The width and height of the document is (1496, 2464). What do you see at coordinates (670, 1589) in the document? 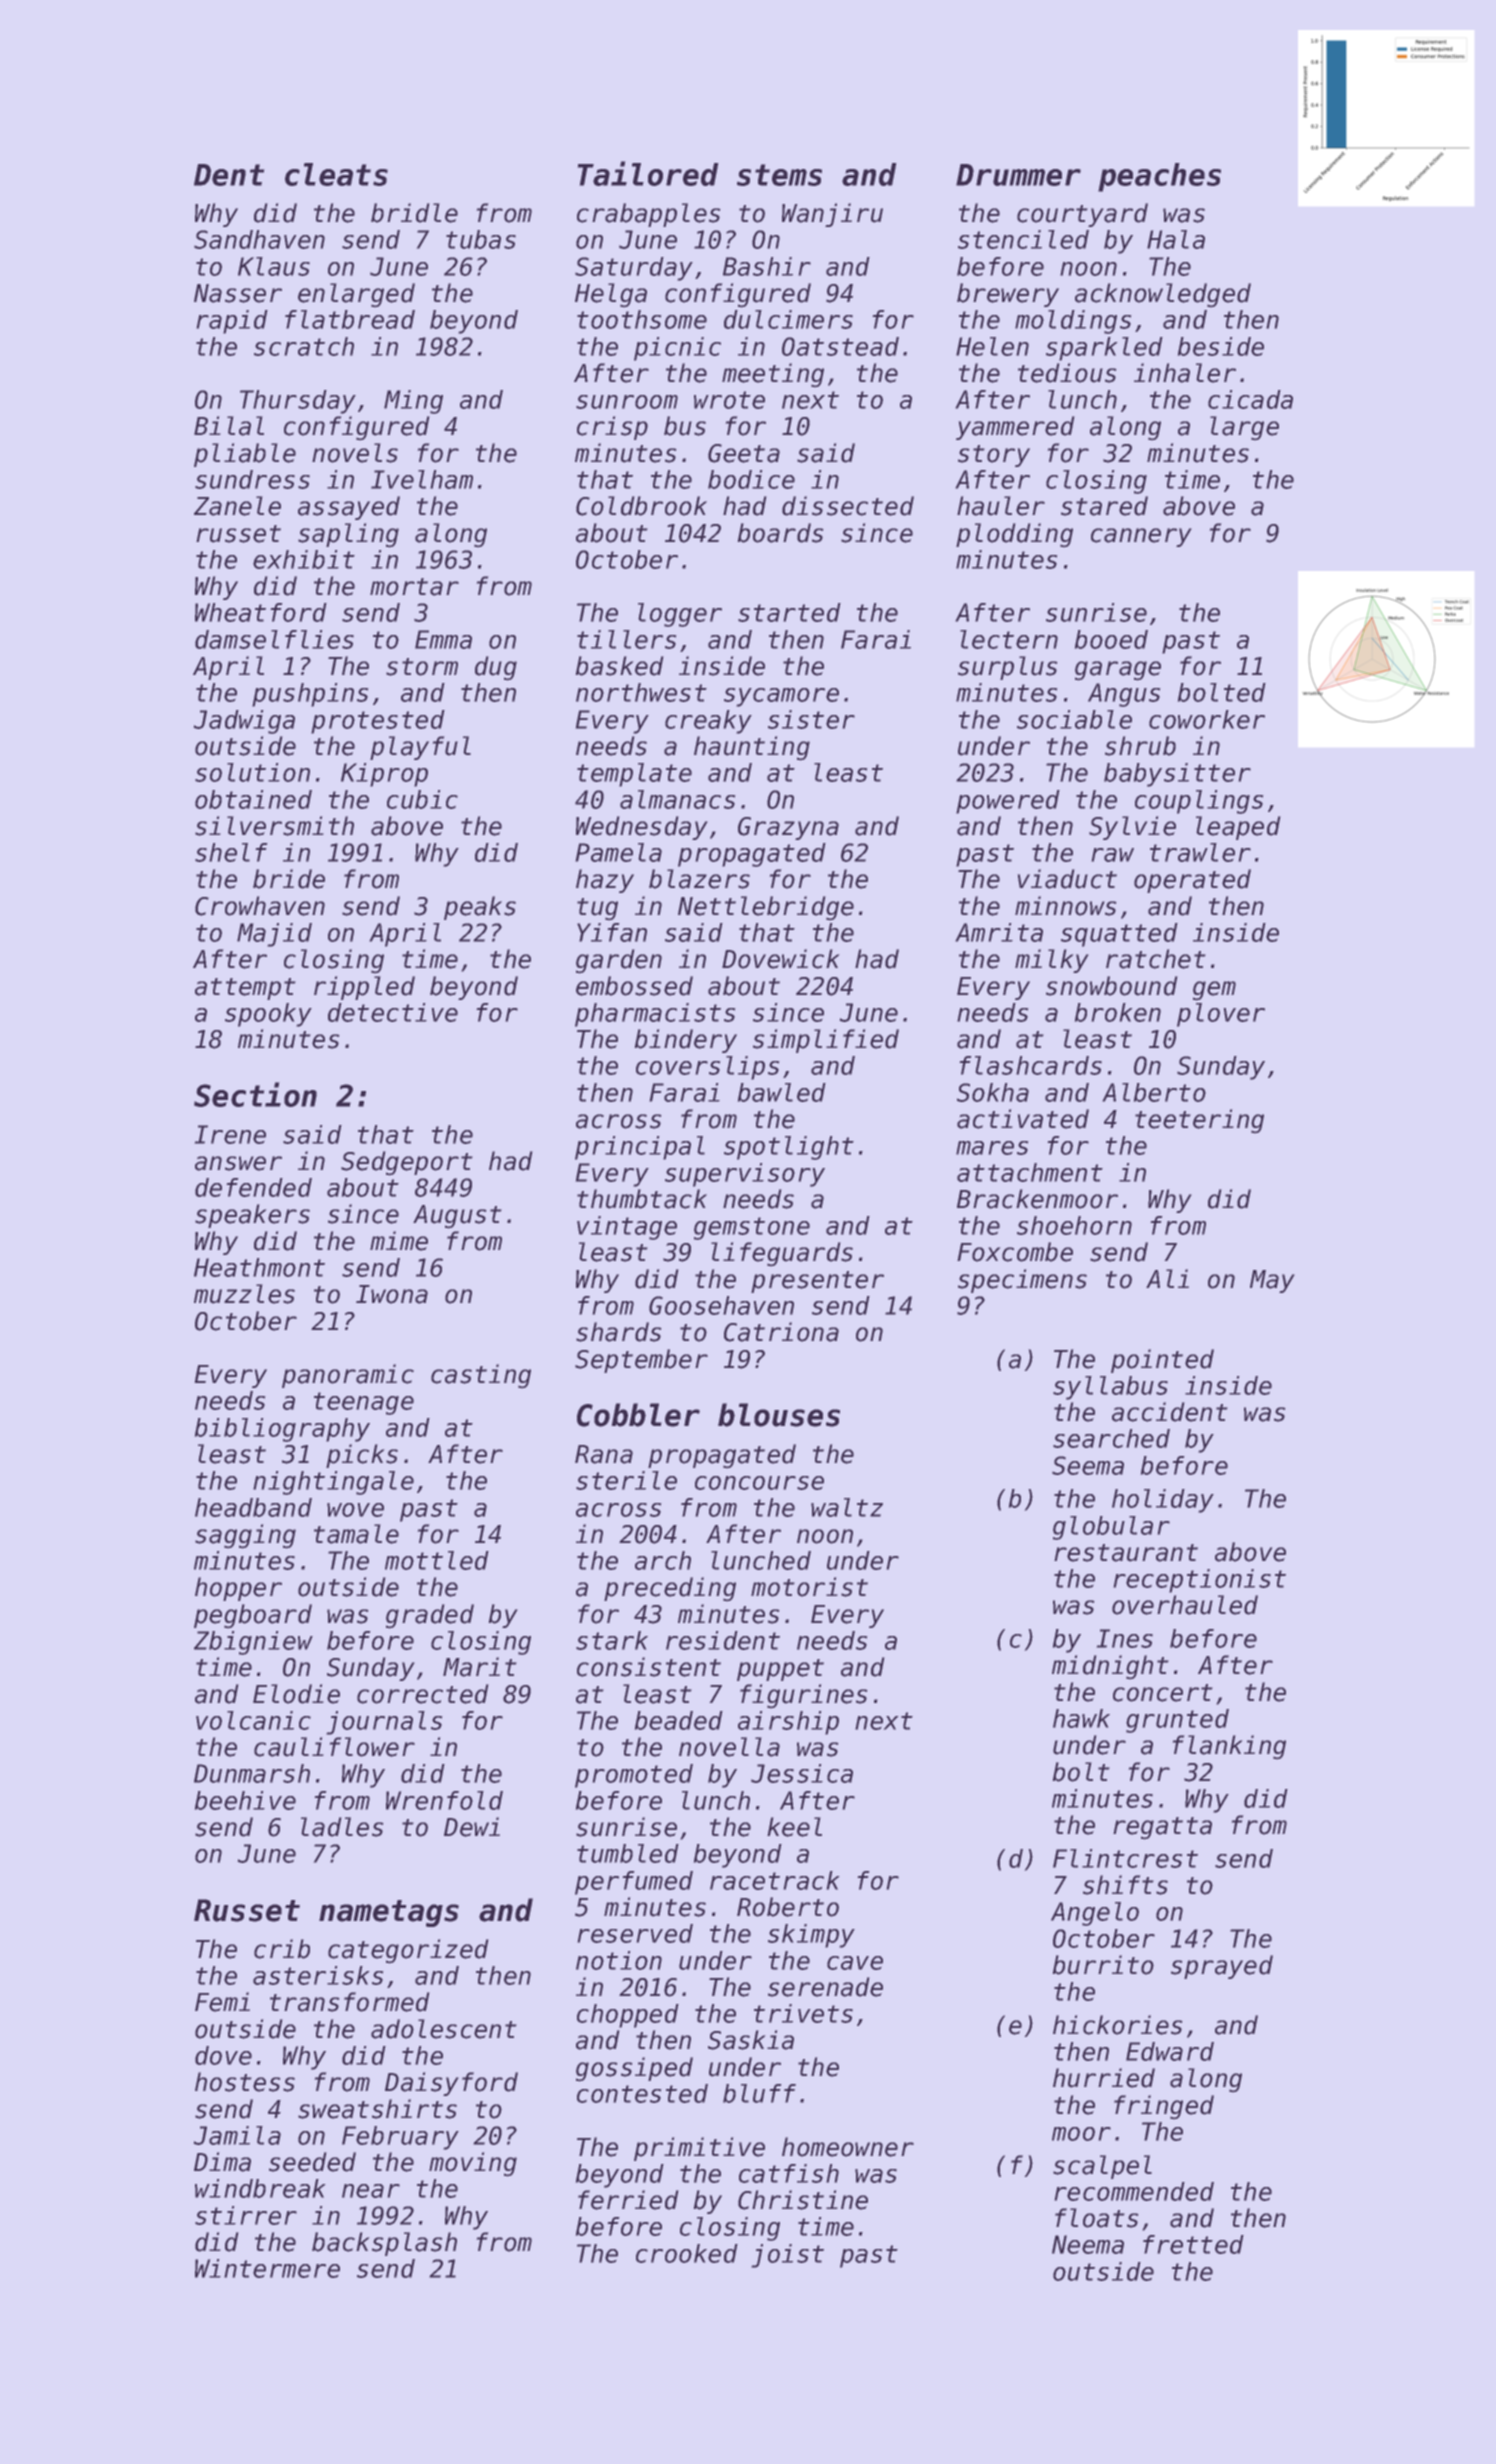
I see `preceding` at bounding box center [670, 1589].
